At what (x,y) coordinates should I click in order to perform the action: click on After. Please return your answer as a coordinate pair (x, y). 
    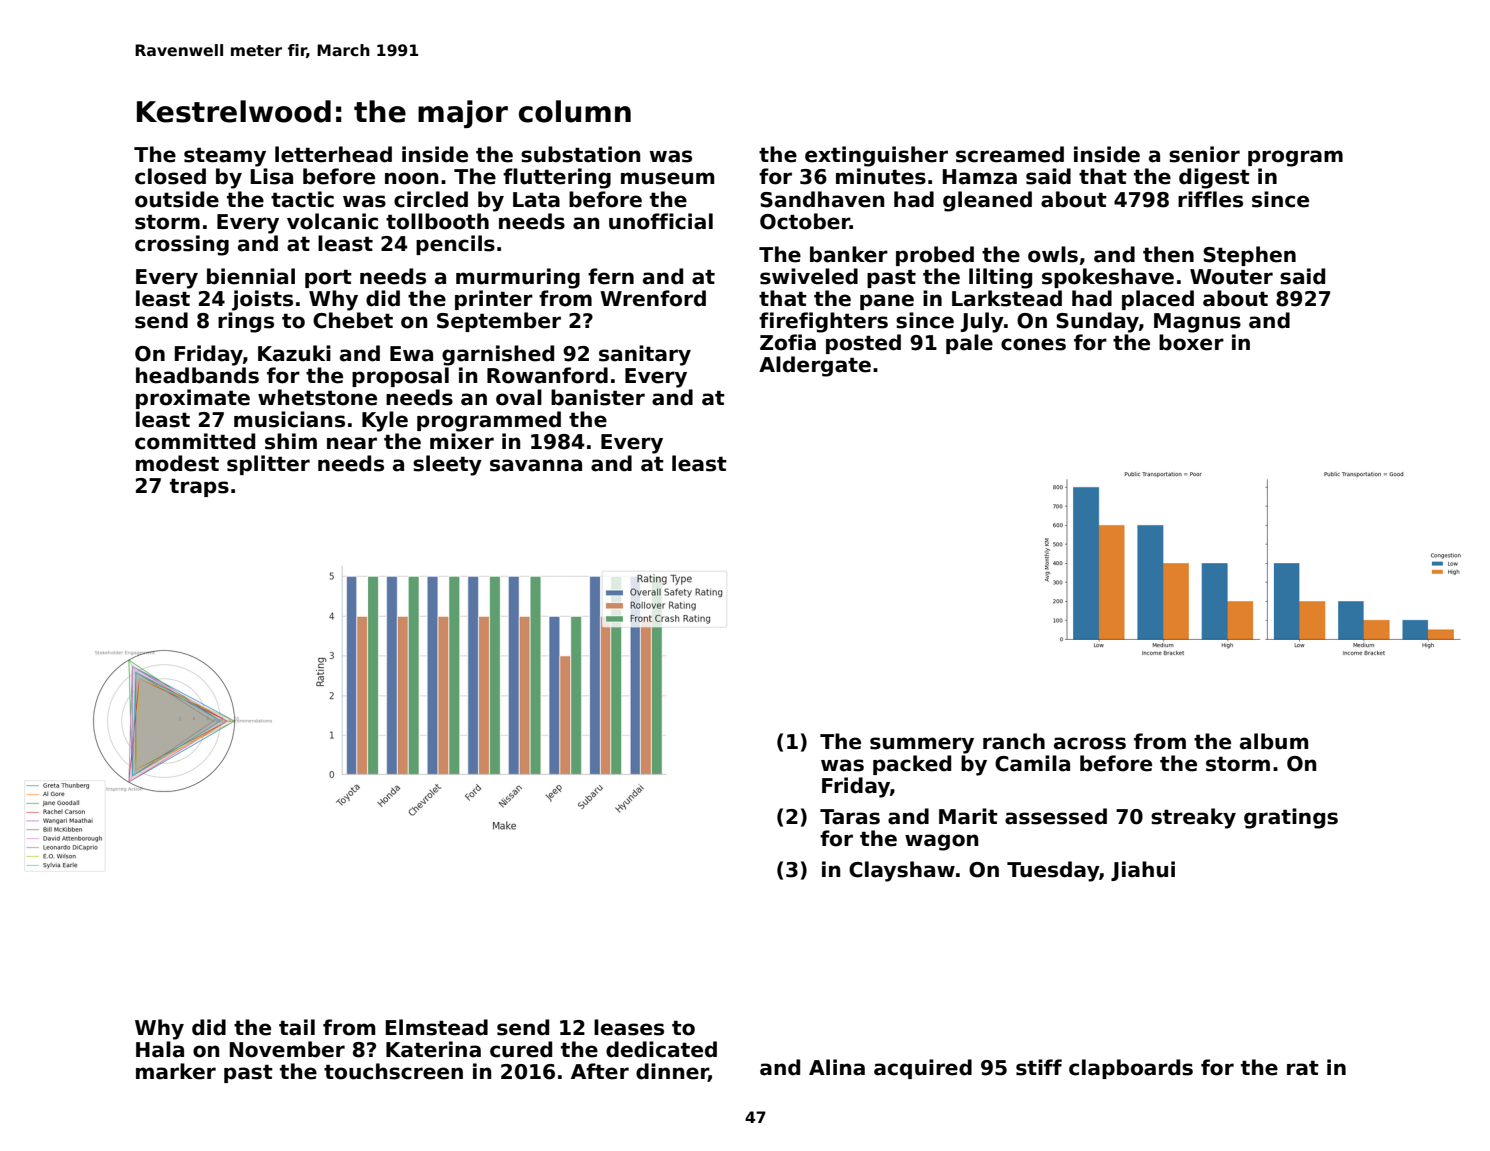
    Looking at the image, I should click on (600, 1071).
